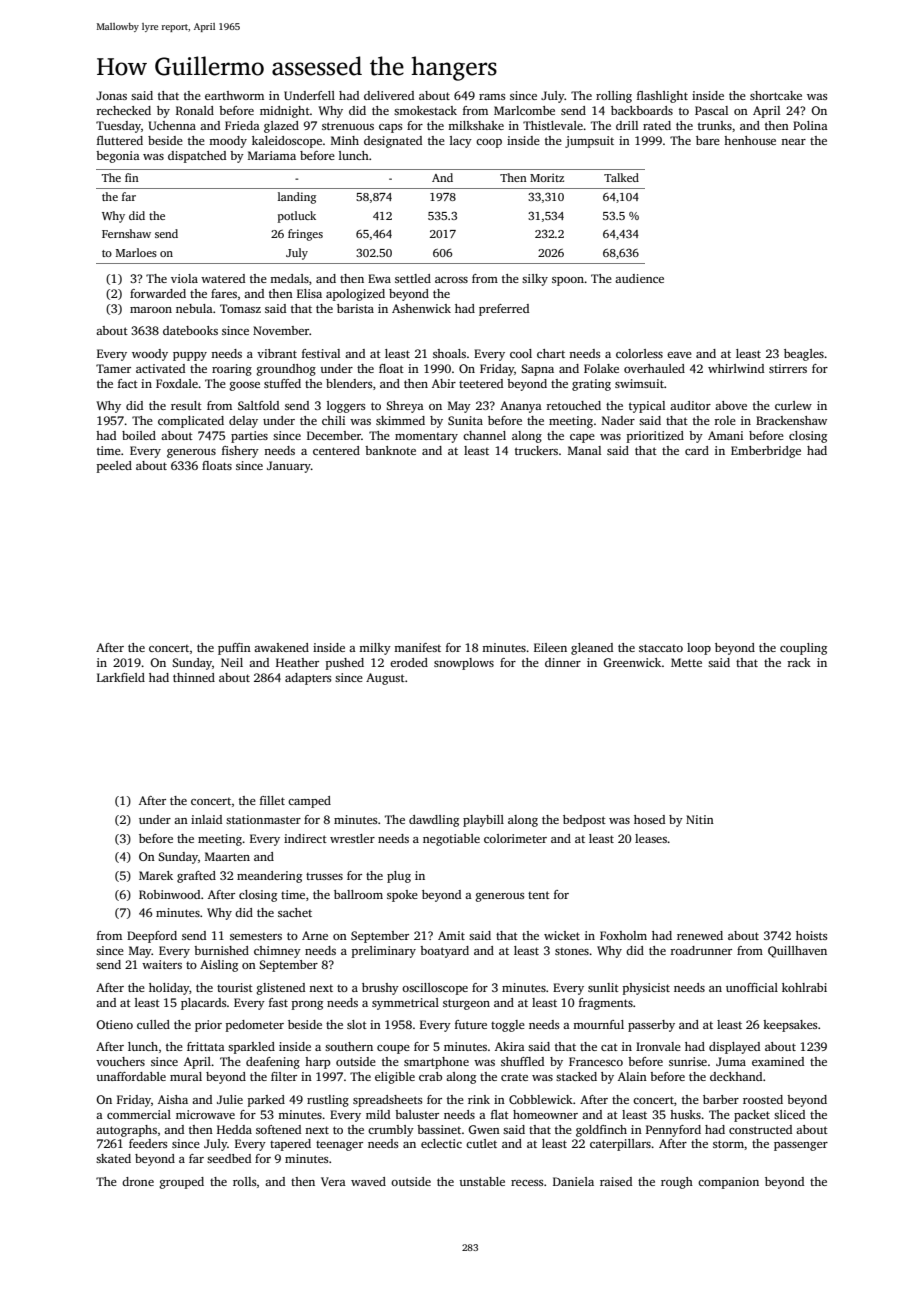 The width and height of the image is (924, 1308). Describe the element at coordinates (375, 649) in the image. I see `milky` at that location.
